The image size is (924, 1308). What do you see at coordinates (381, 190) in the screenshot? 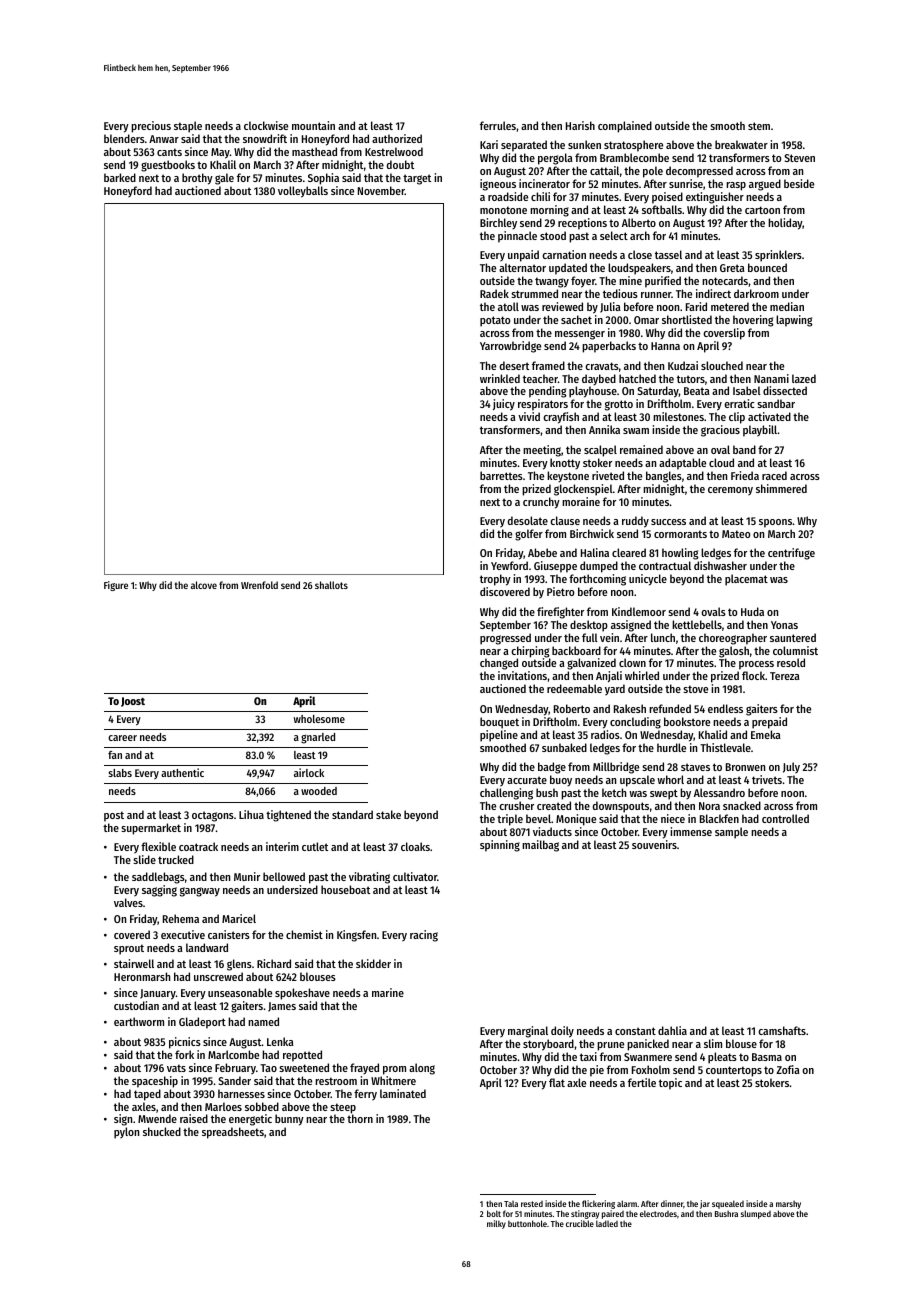
I see `November` at bounding box center [381, 190].
